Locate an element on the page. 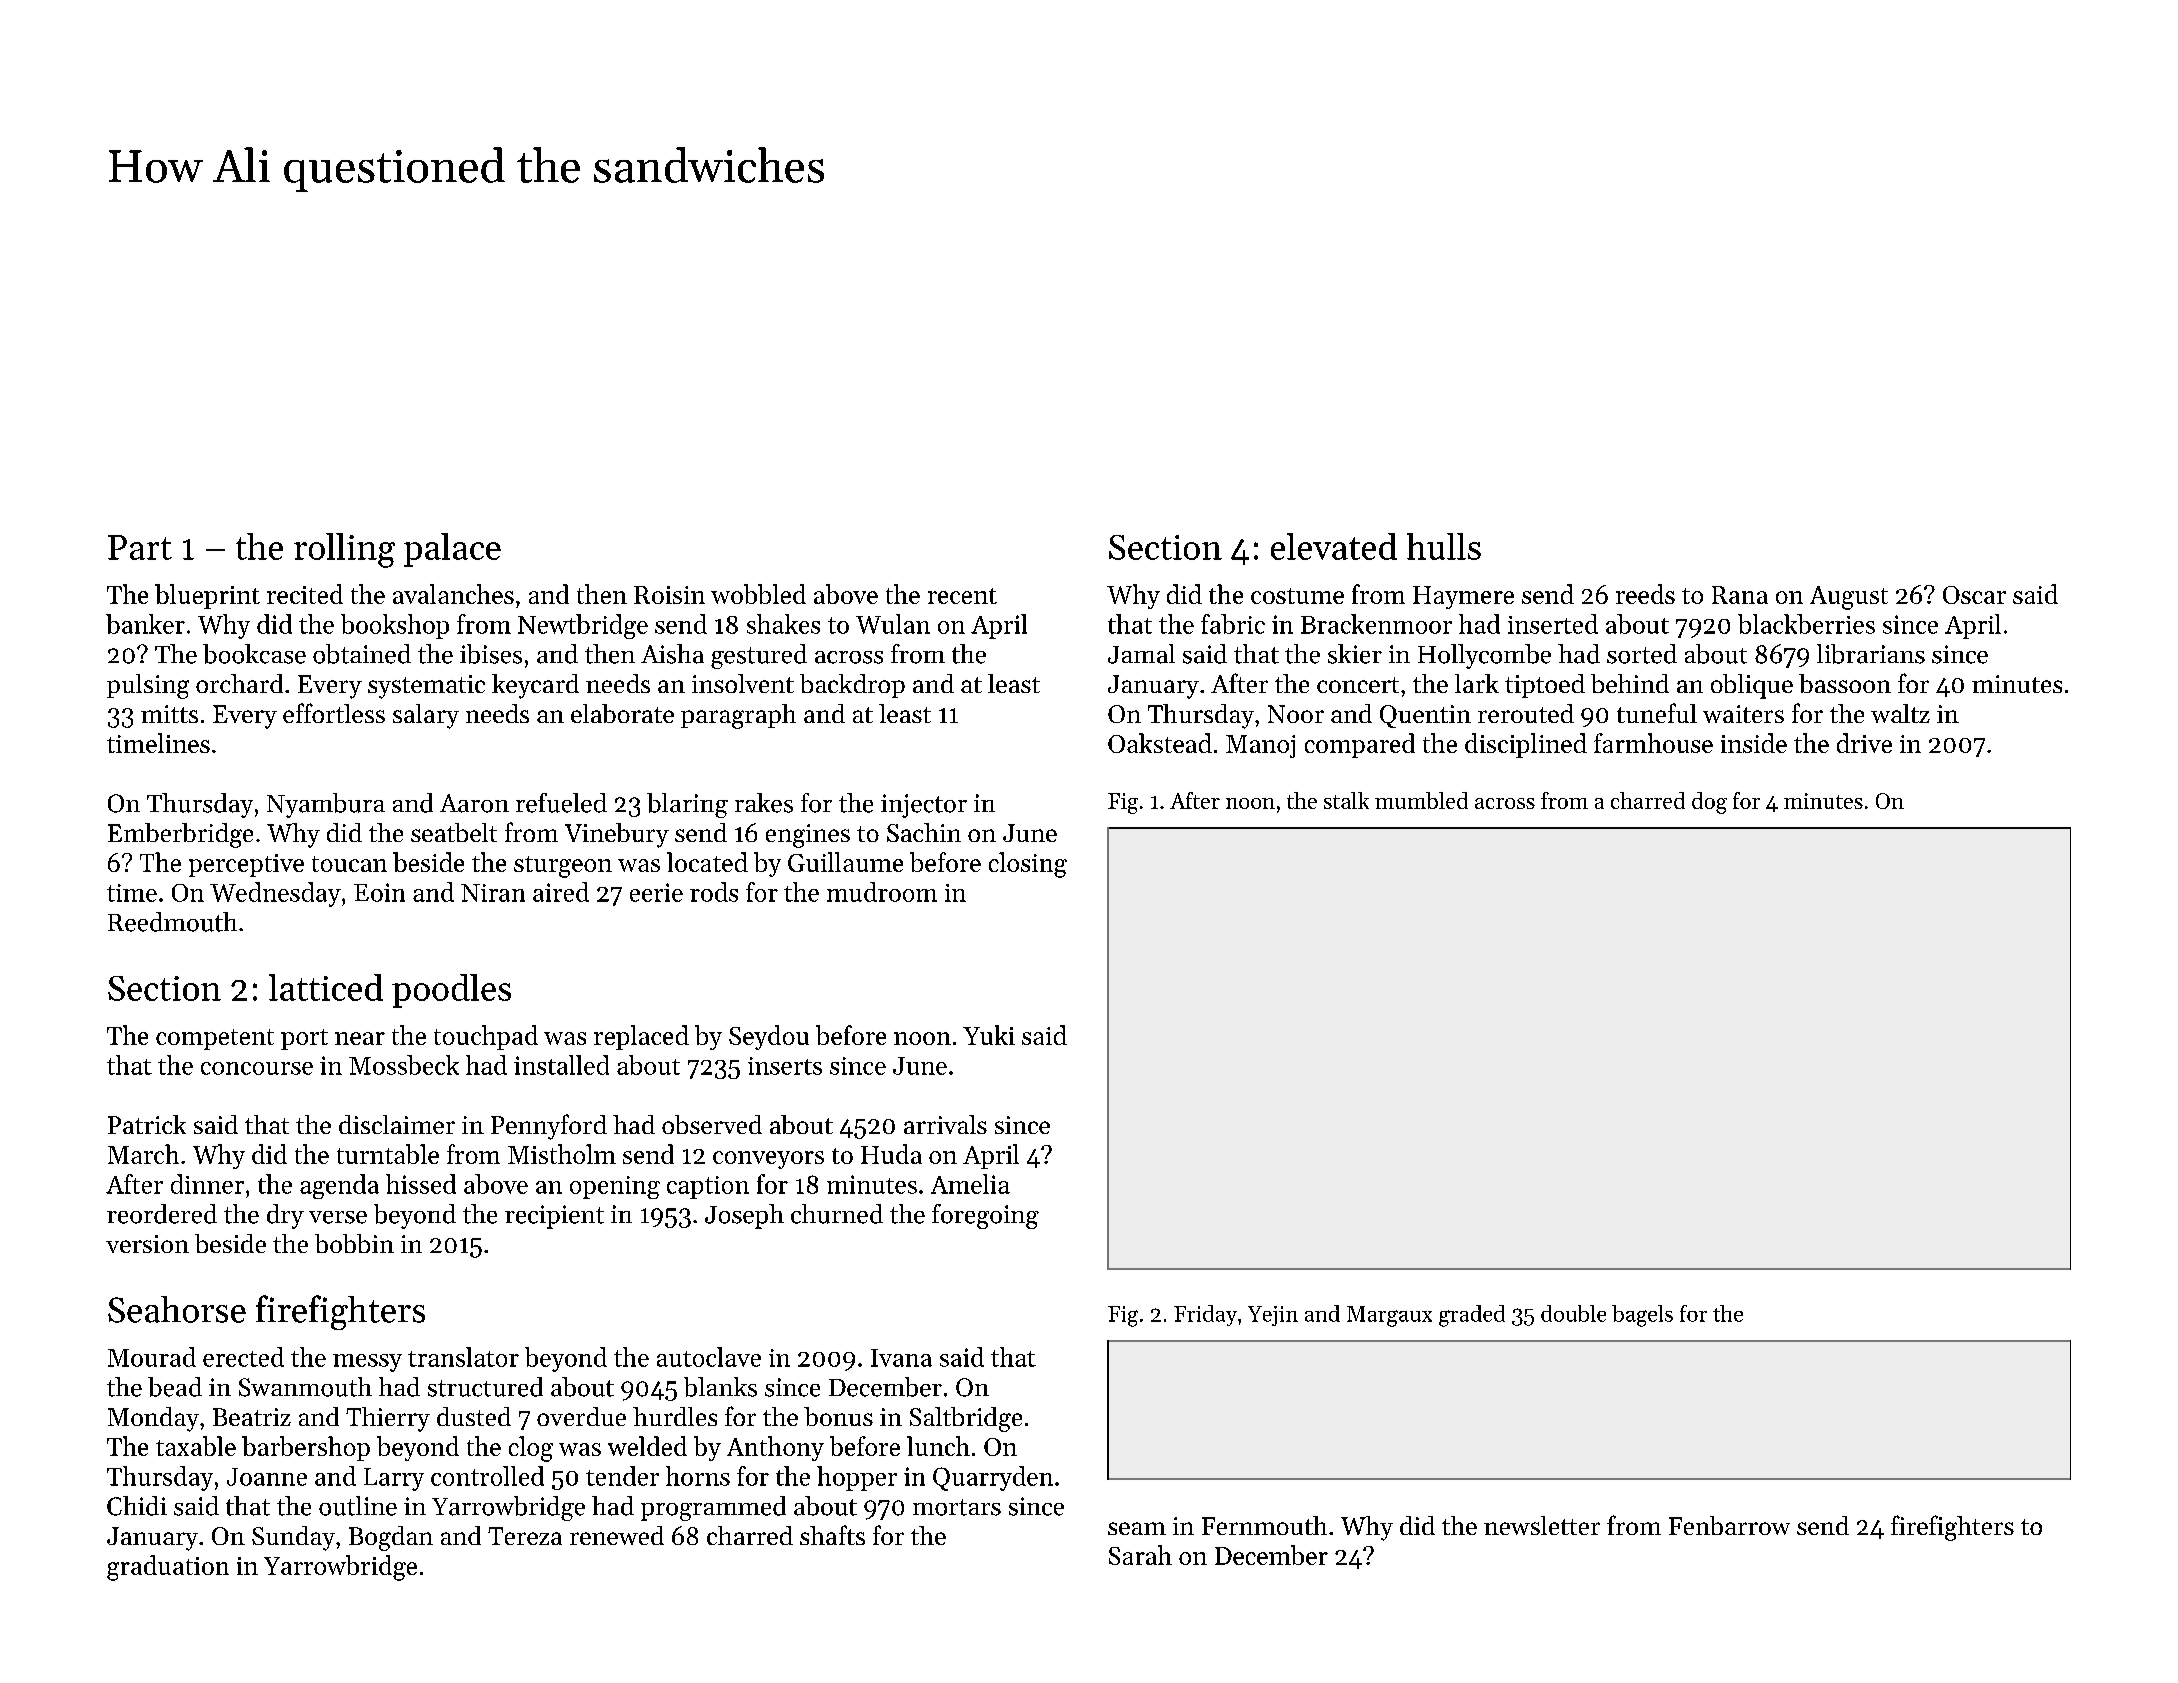 The height and width of the document is (1683, 2178). Oscar is located at coordinates (1974, 595).
